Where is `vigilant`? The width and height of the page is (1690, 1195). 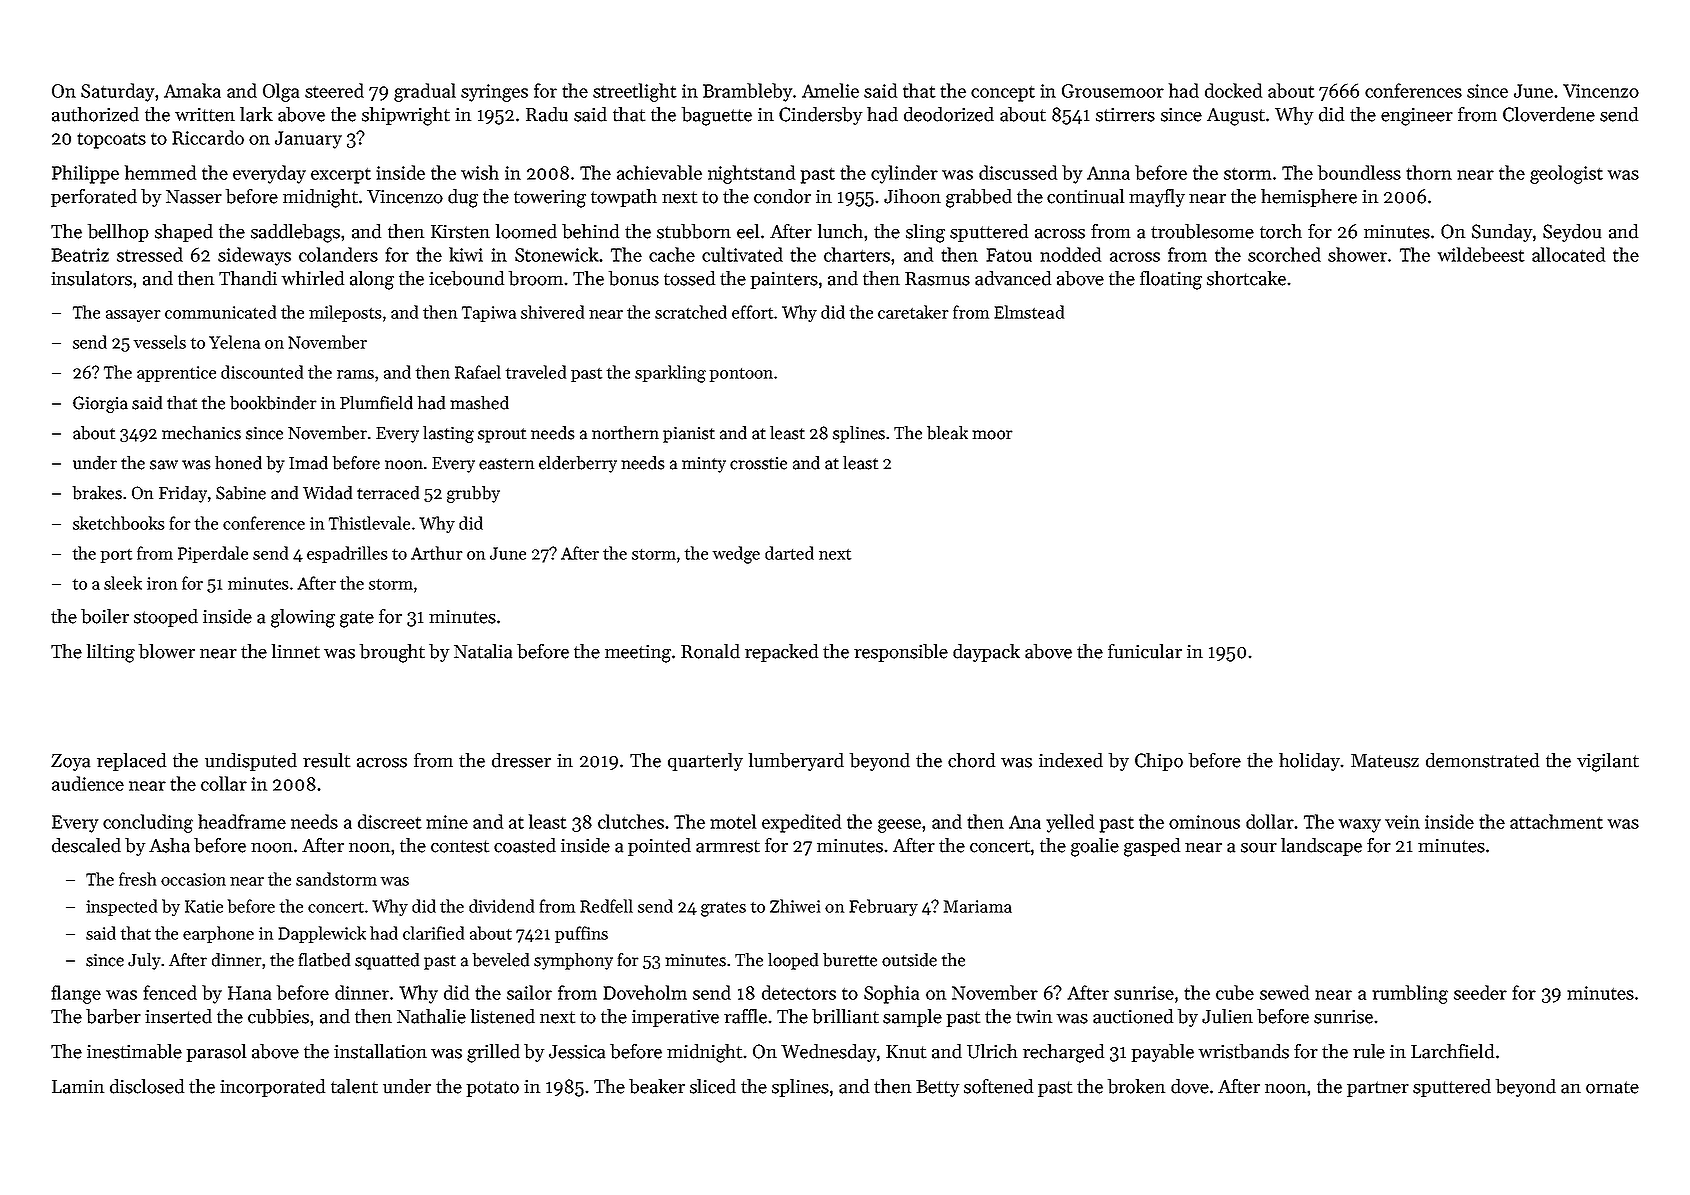 vigilant is located at coordinates (1608, 762).
